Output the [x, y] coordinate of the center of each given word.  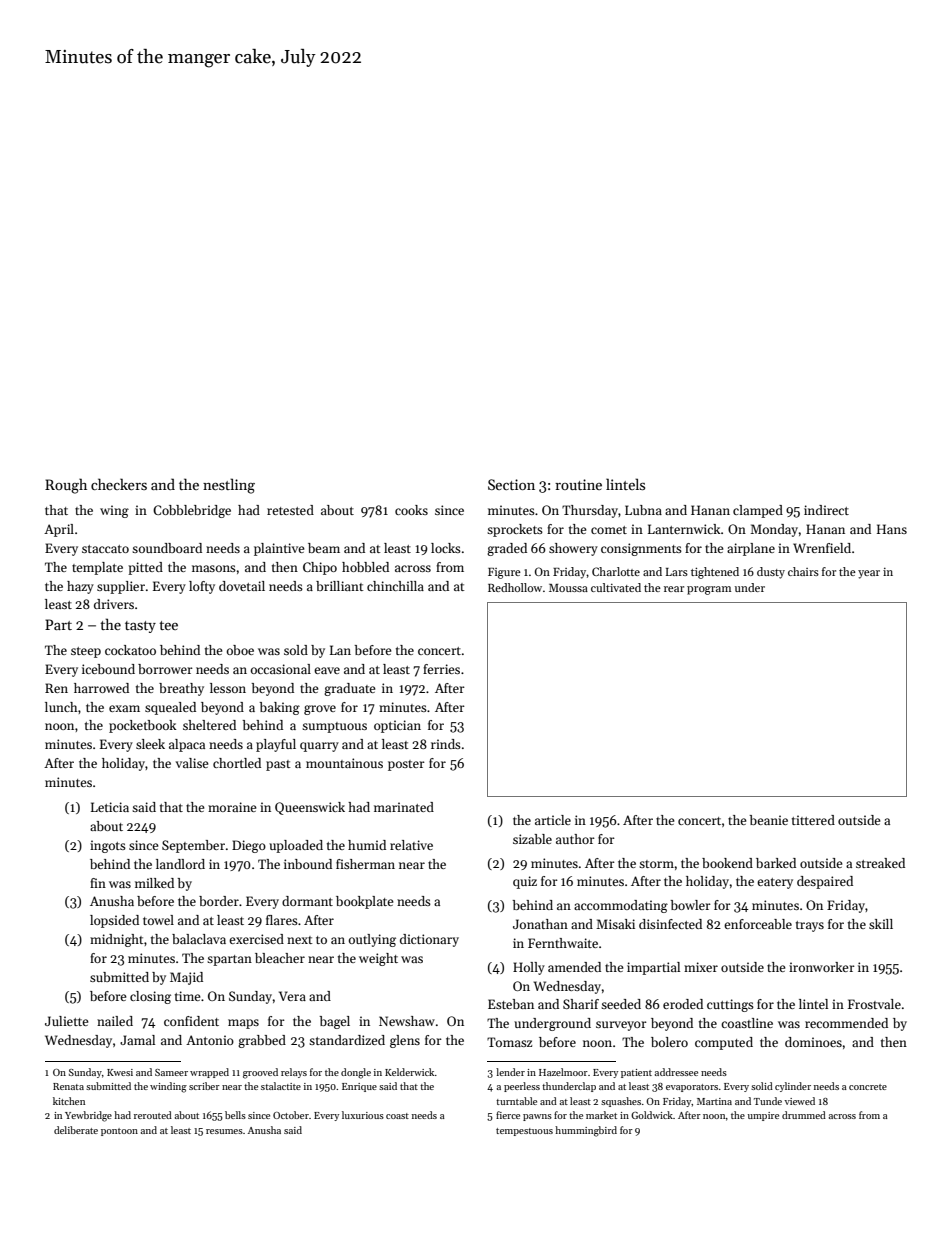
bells [235, 1115]
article [553, 820]
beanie [768, 820]
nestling [229, 486]
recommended [846, 1023]
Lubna [643, 510]
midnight [117, 940]
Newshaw [407, 1021]
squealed [170, 708]
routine [578, 484]
